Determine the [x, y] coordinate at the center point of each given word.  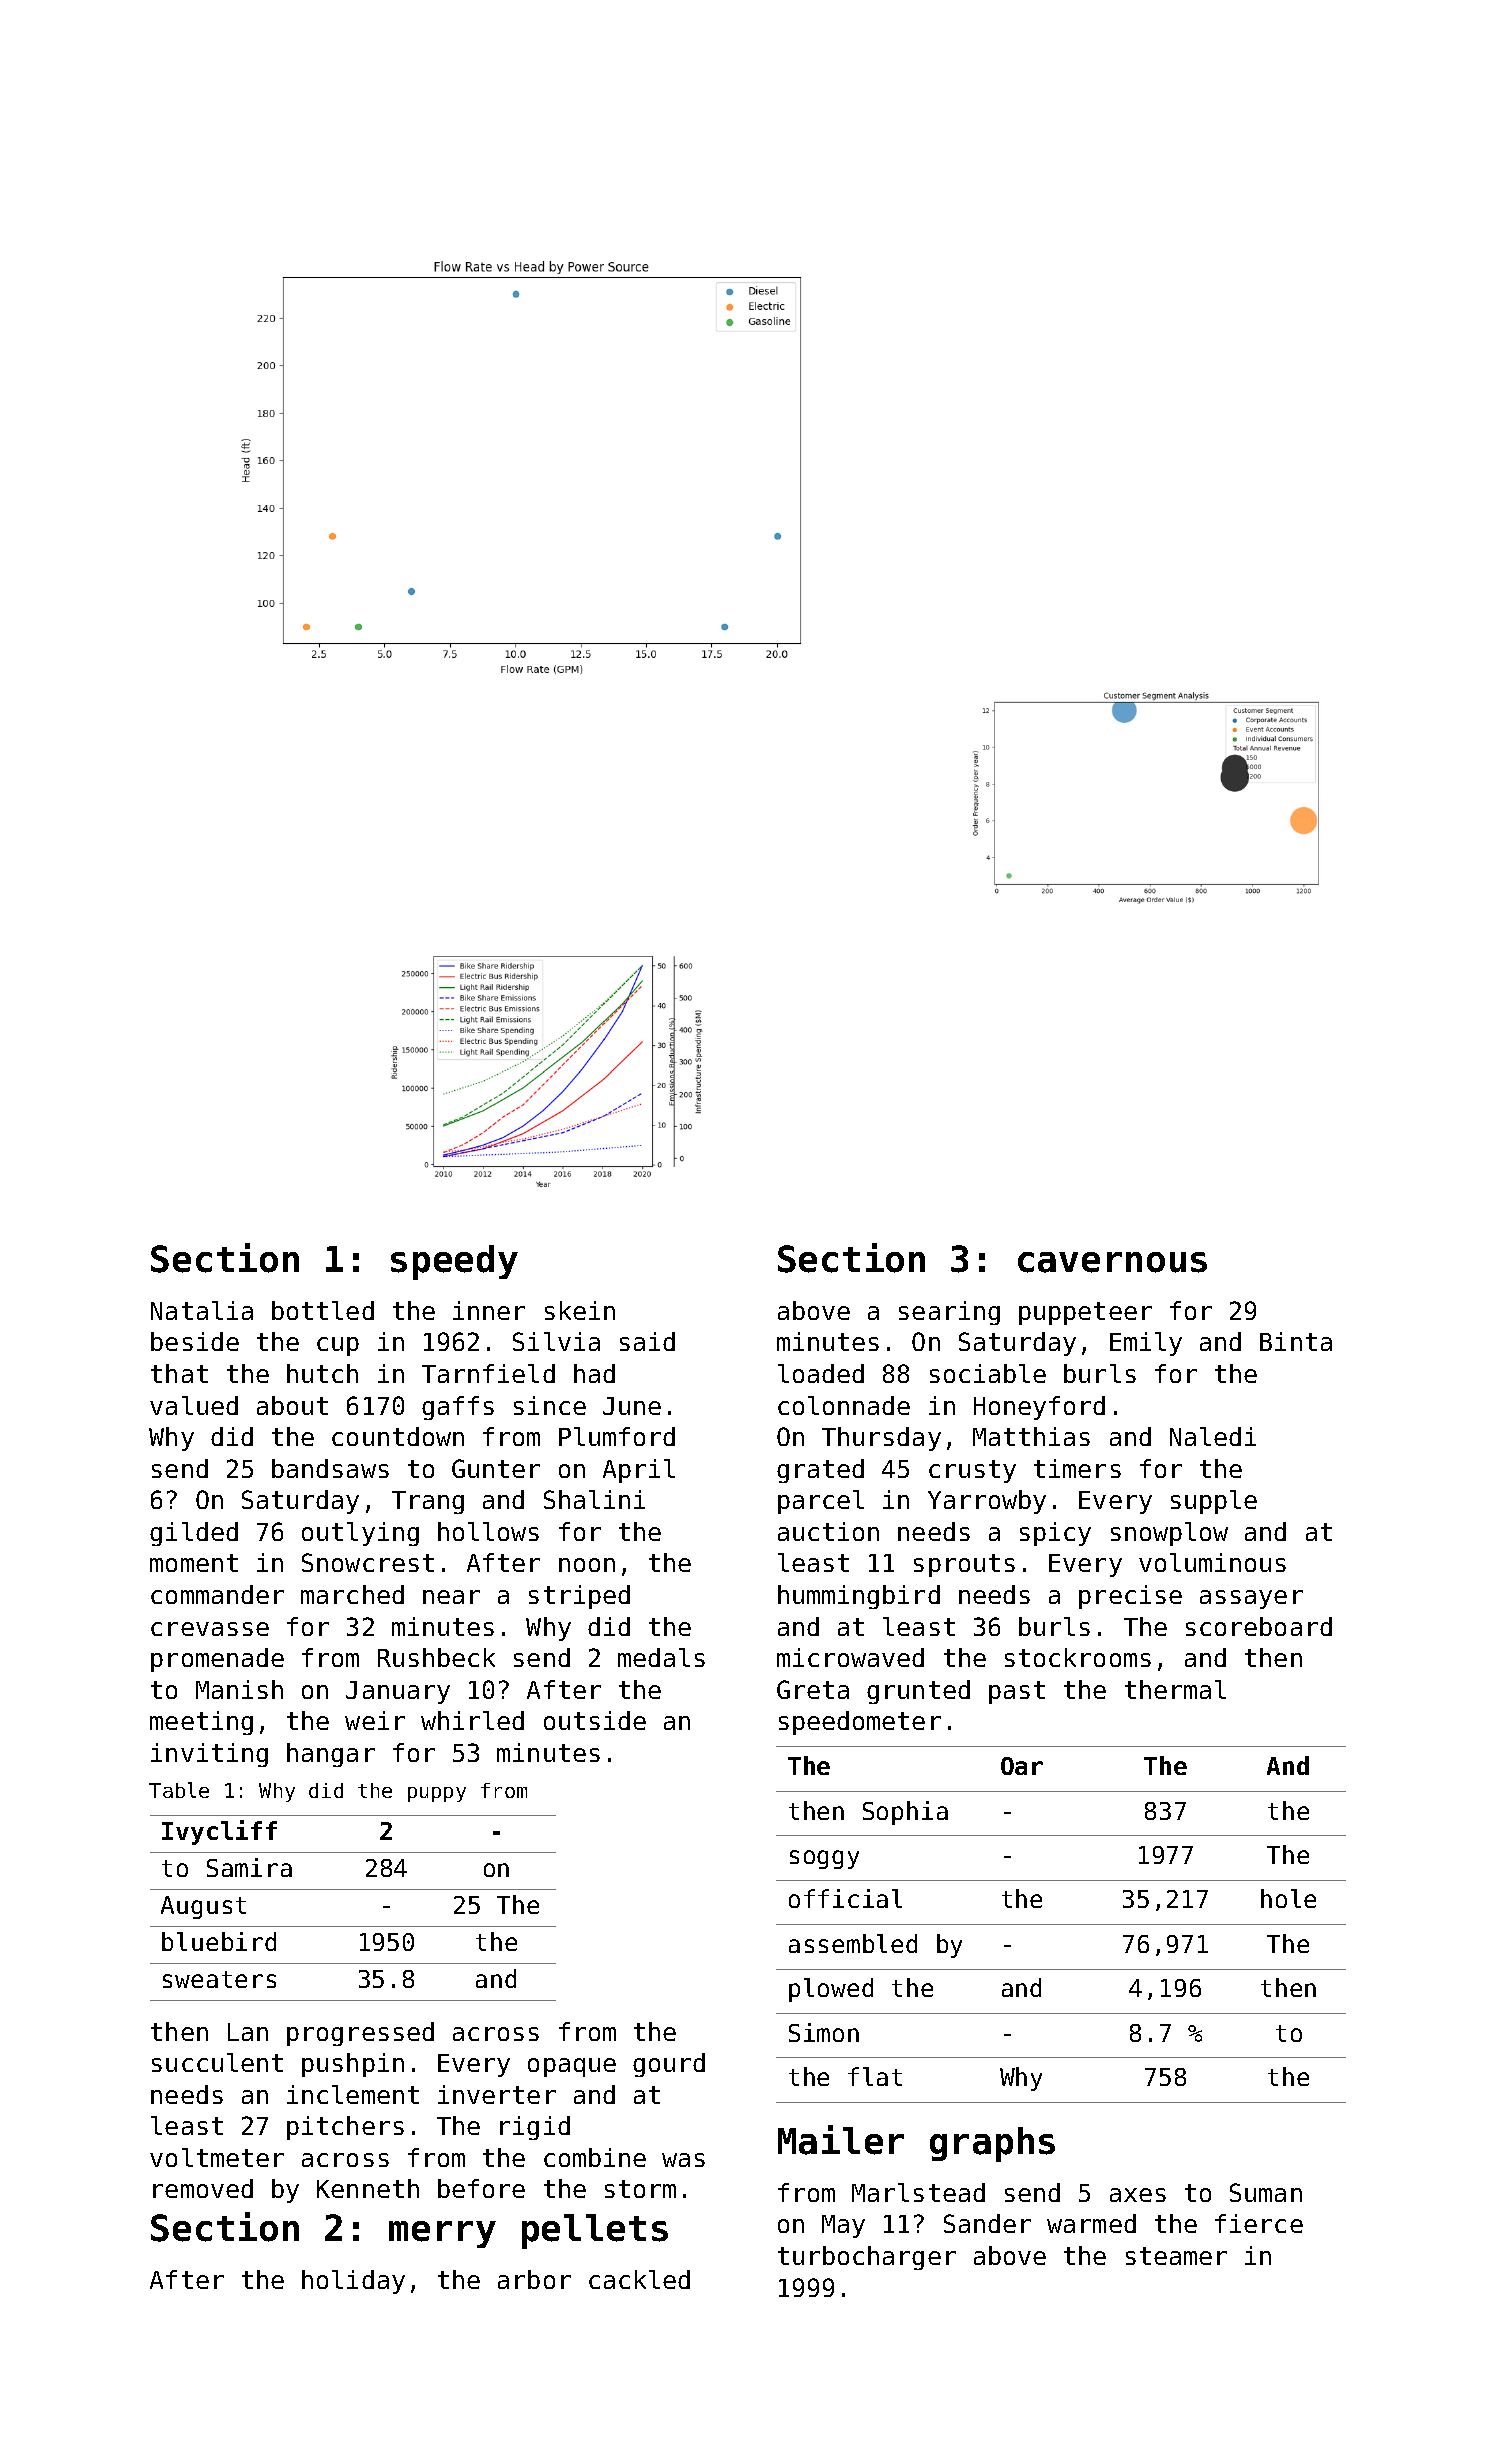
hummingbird [859, 1597]
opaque [572, 2067]
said [647, 1341]
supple [1214, 1502]
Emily [1146, 1344]
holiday [353, 2282]
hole [1288, 1898]
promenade [217, 1660]
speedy [454, 1262]
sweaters [219, 1979]
